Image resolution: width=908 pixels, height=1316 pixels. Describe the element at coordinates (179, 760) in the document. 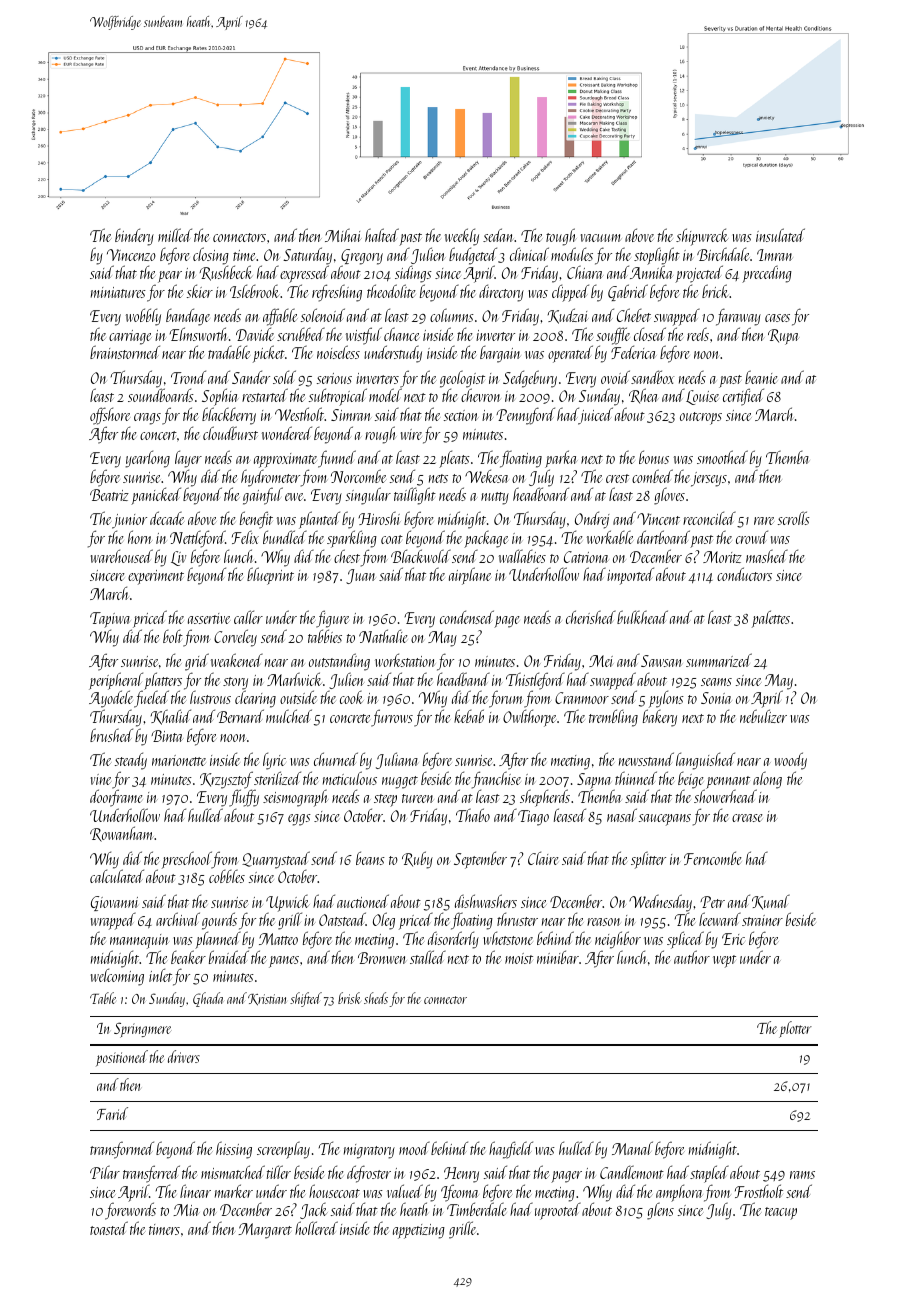

I see `marionette` at that location.
